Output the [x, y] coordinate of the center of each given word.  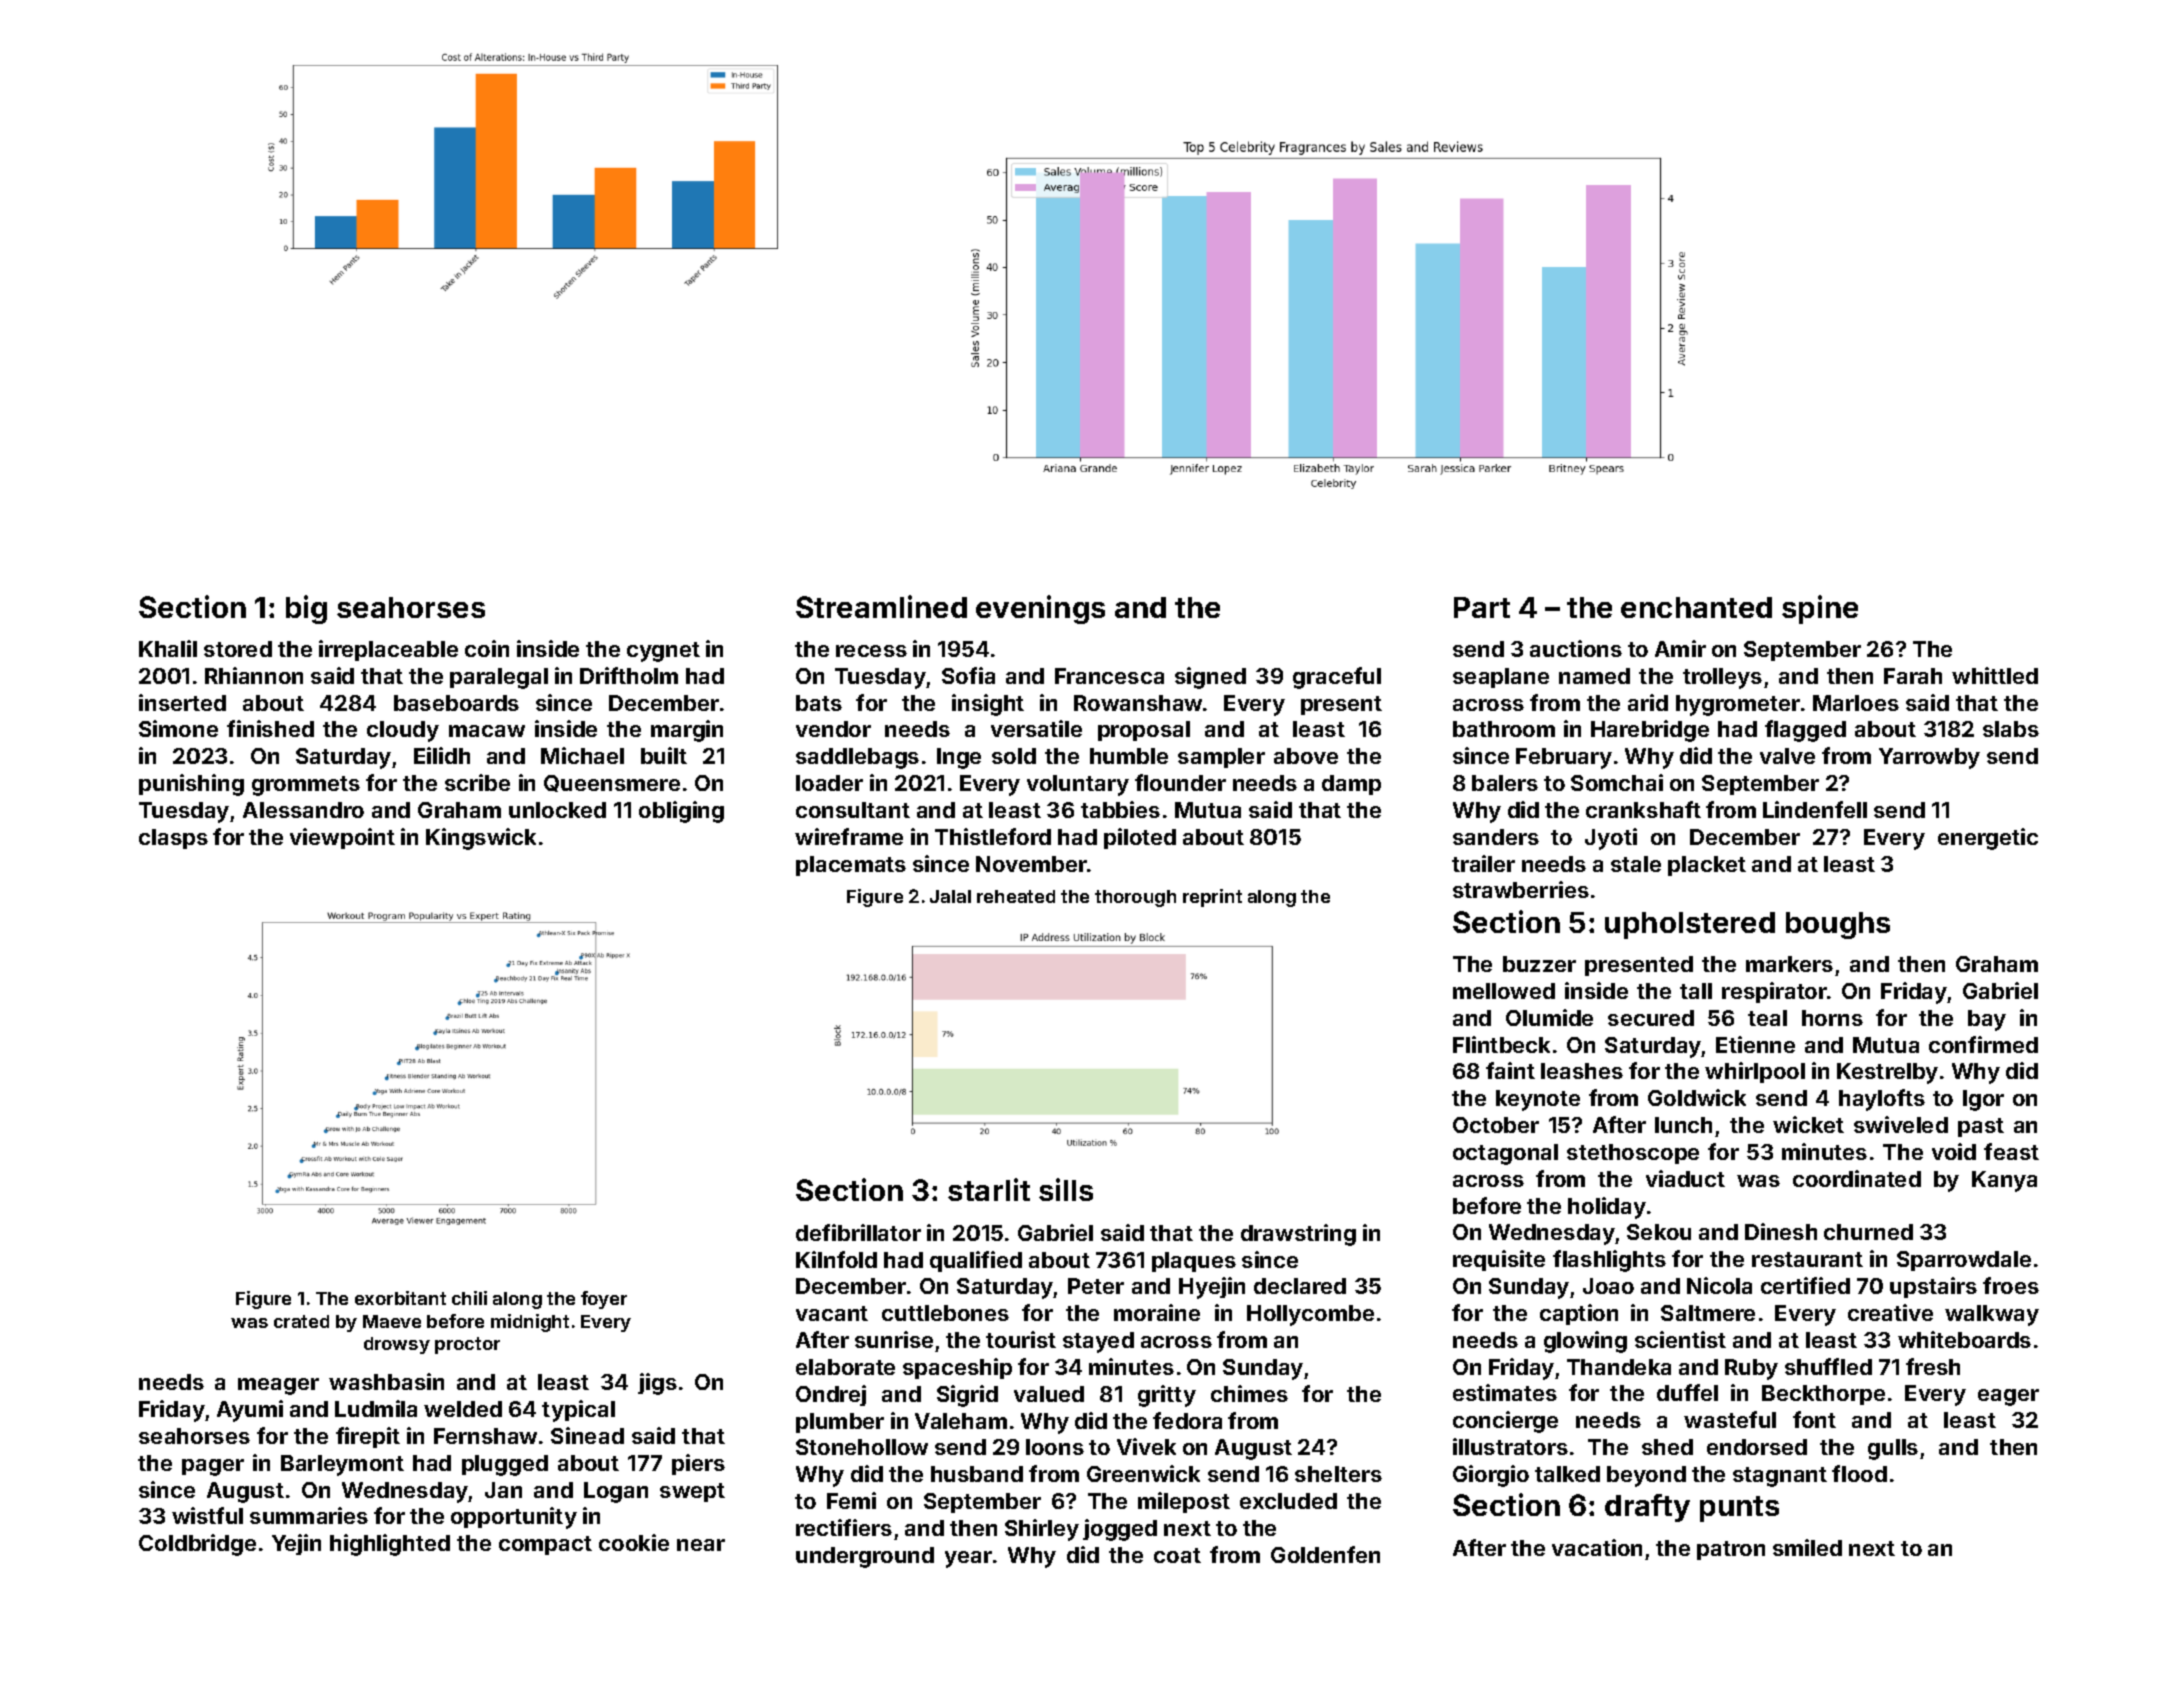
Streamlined [881, 606]
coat [1177, 1555]
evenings [1040, 609]
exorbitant [400, 1298]
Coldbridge [197, 1545]
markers [1789, 964]
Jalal [950, 896]
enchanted [1696, 607]
